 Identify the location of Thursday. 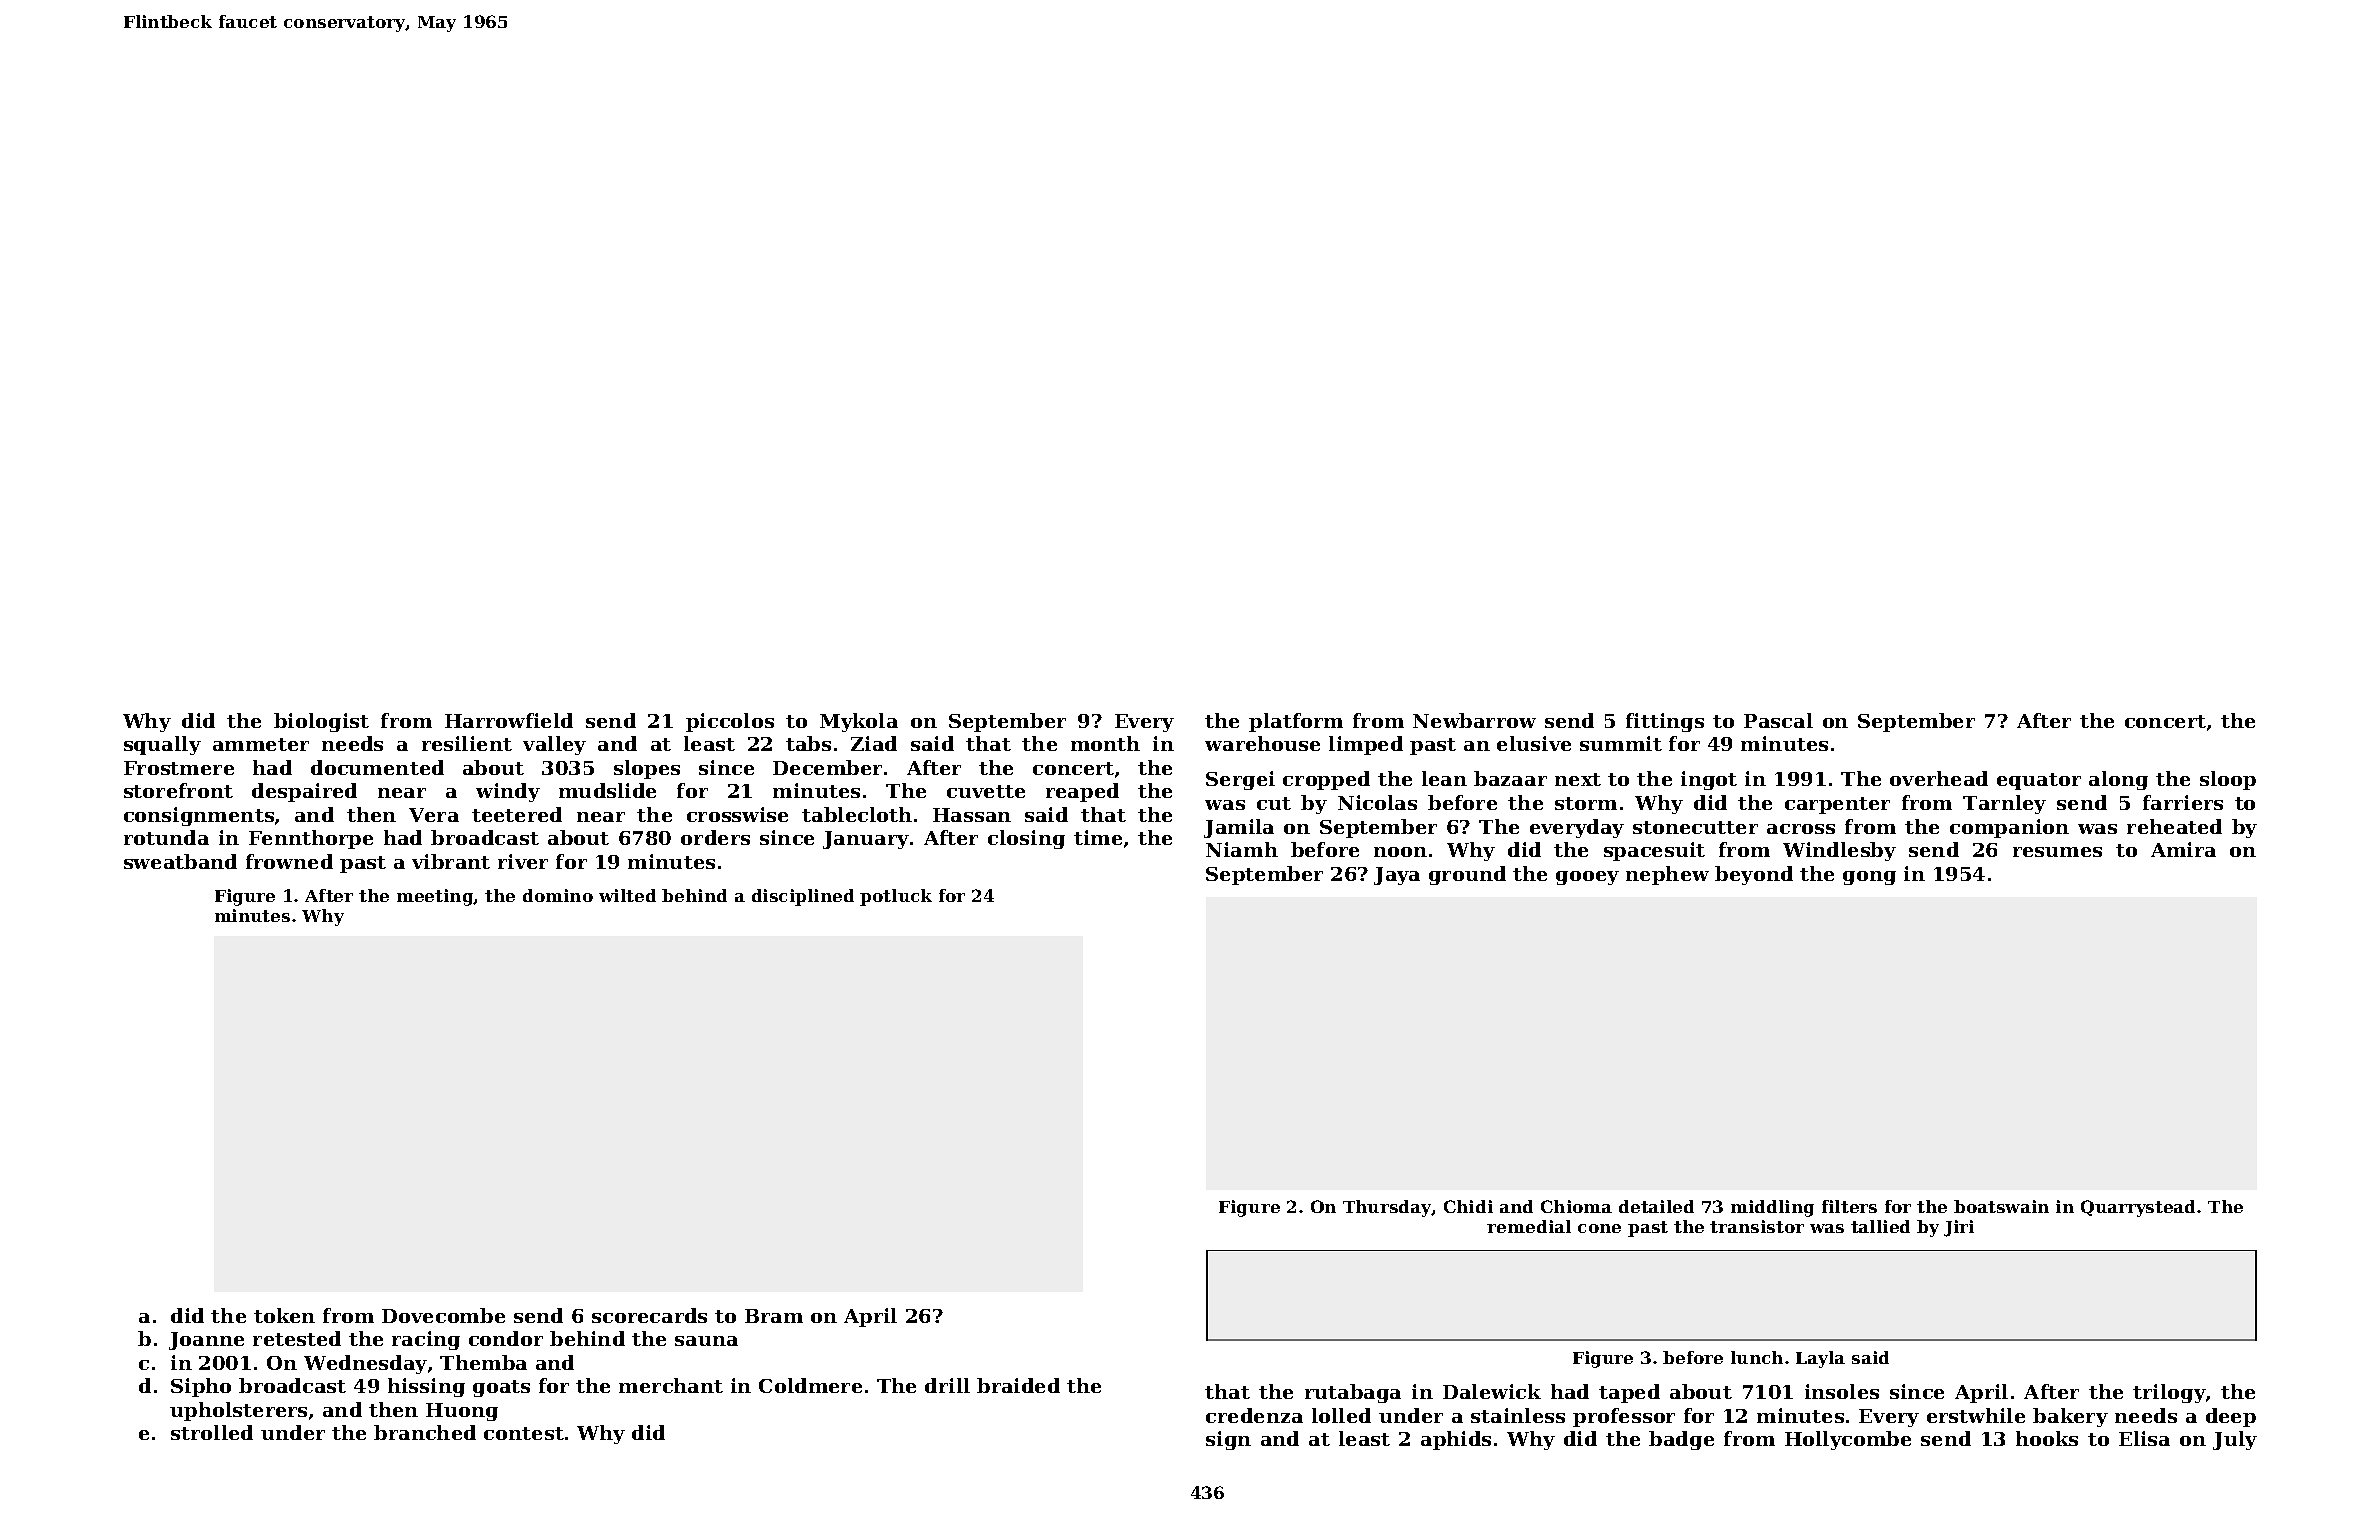
(1387, 1208).
